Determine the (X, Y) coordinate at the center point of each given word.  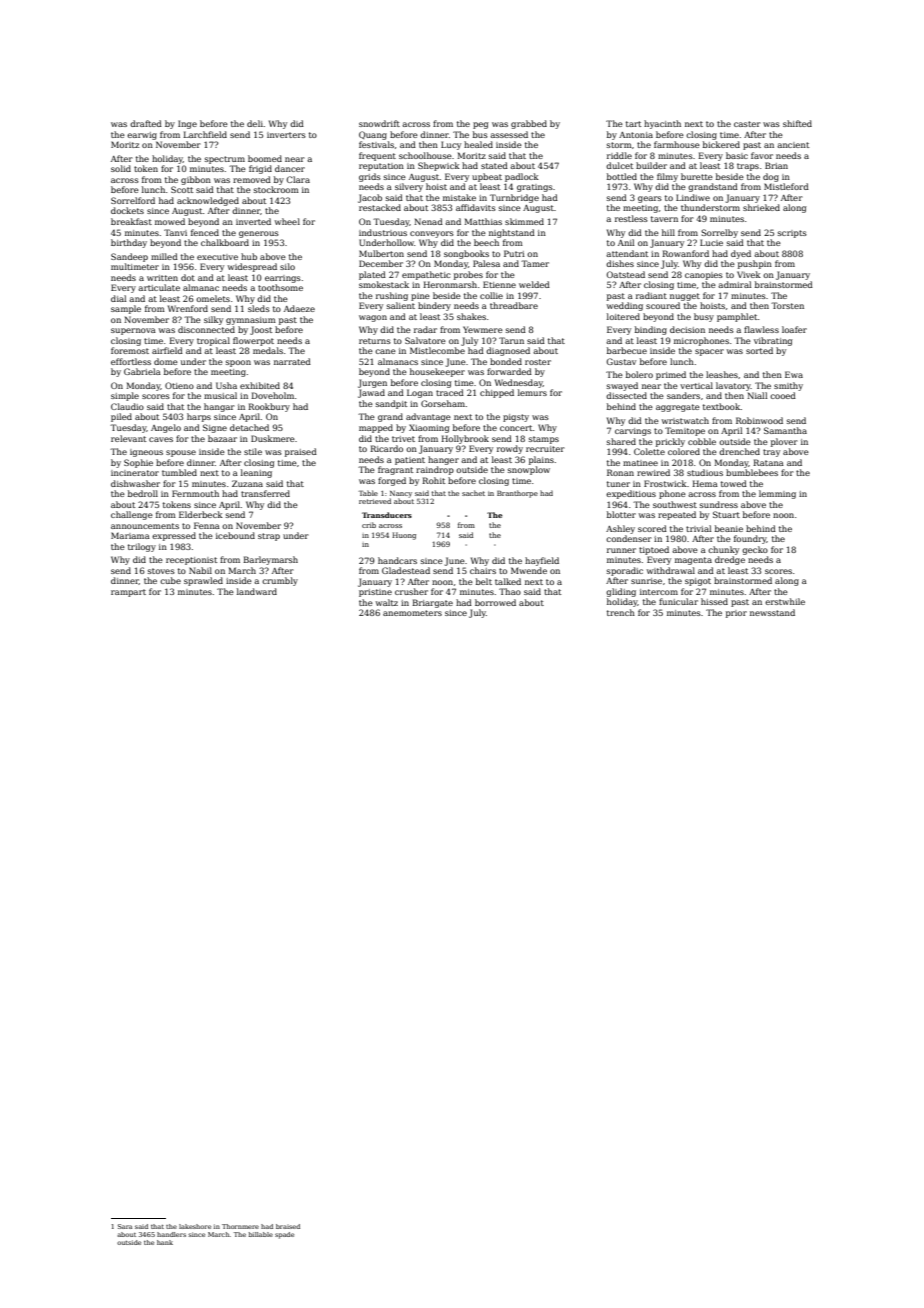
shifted (797, 123)
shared (621, 441)
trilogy (142, 547)
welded (534, 284)
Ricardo (386, 448)
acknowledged (208, 201)
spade (284, 1235)
